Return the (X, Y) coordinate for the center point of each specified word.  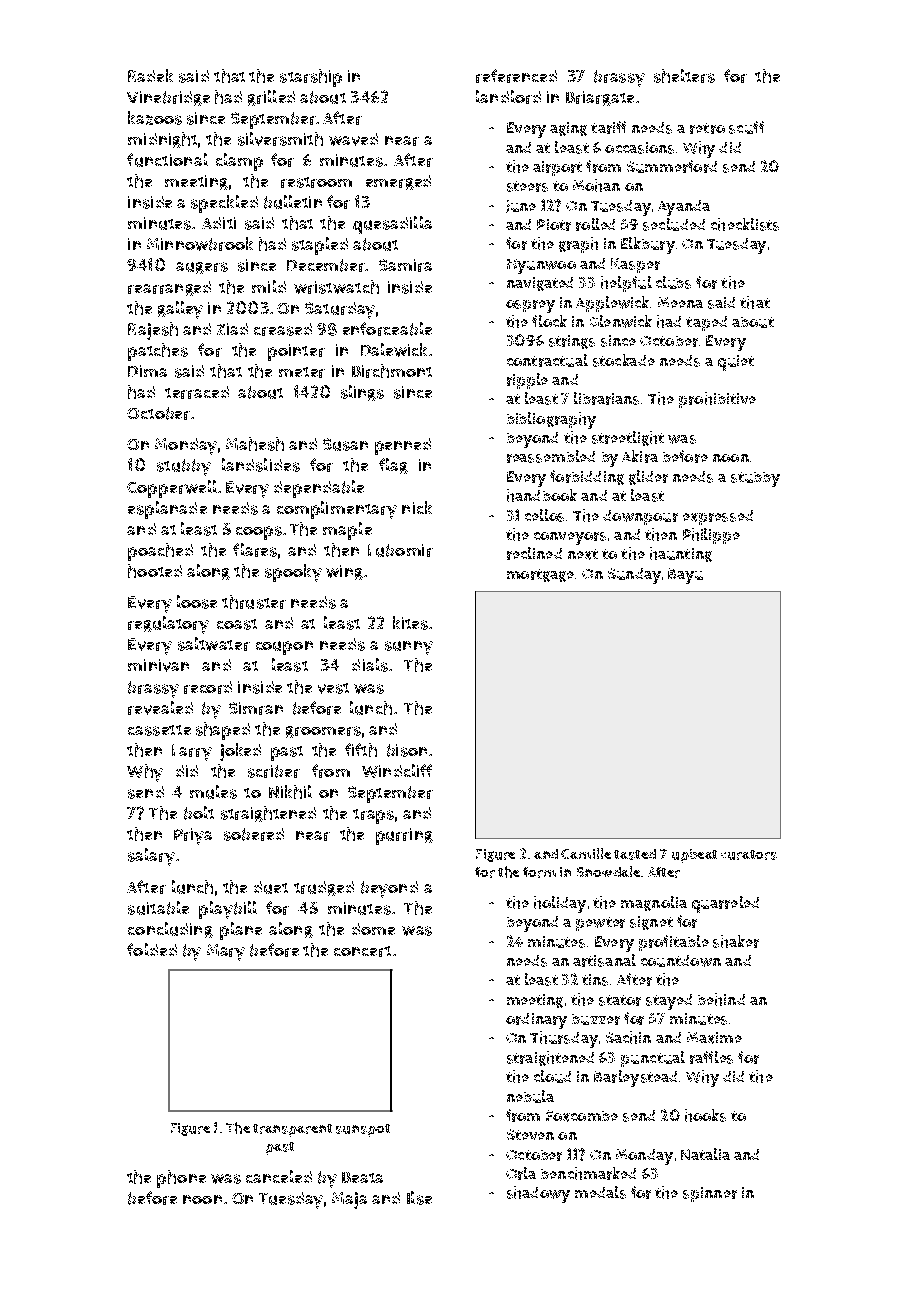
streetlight (628, 438)
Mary (226, 952)
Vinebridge (168, 98)
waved (353, 139)
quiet (736, 363)
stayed (669, 1002)
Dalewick (394, 350)
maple (347, 531)
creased (283, 329)
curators (749, 855)
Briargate (600, 98)
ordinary (536, 1021)
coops (259, 533)
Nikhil (290, 792)
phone (181, 1179)
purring (404, 836)
